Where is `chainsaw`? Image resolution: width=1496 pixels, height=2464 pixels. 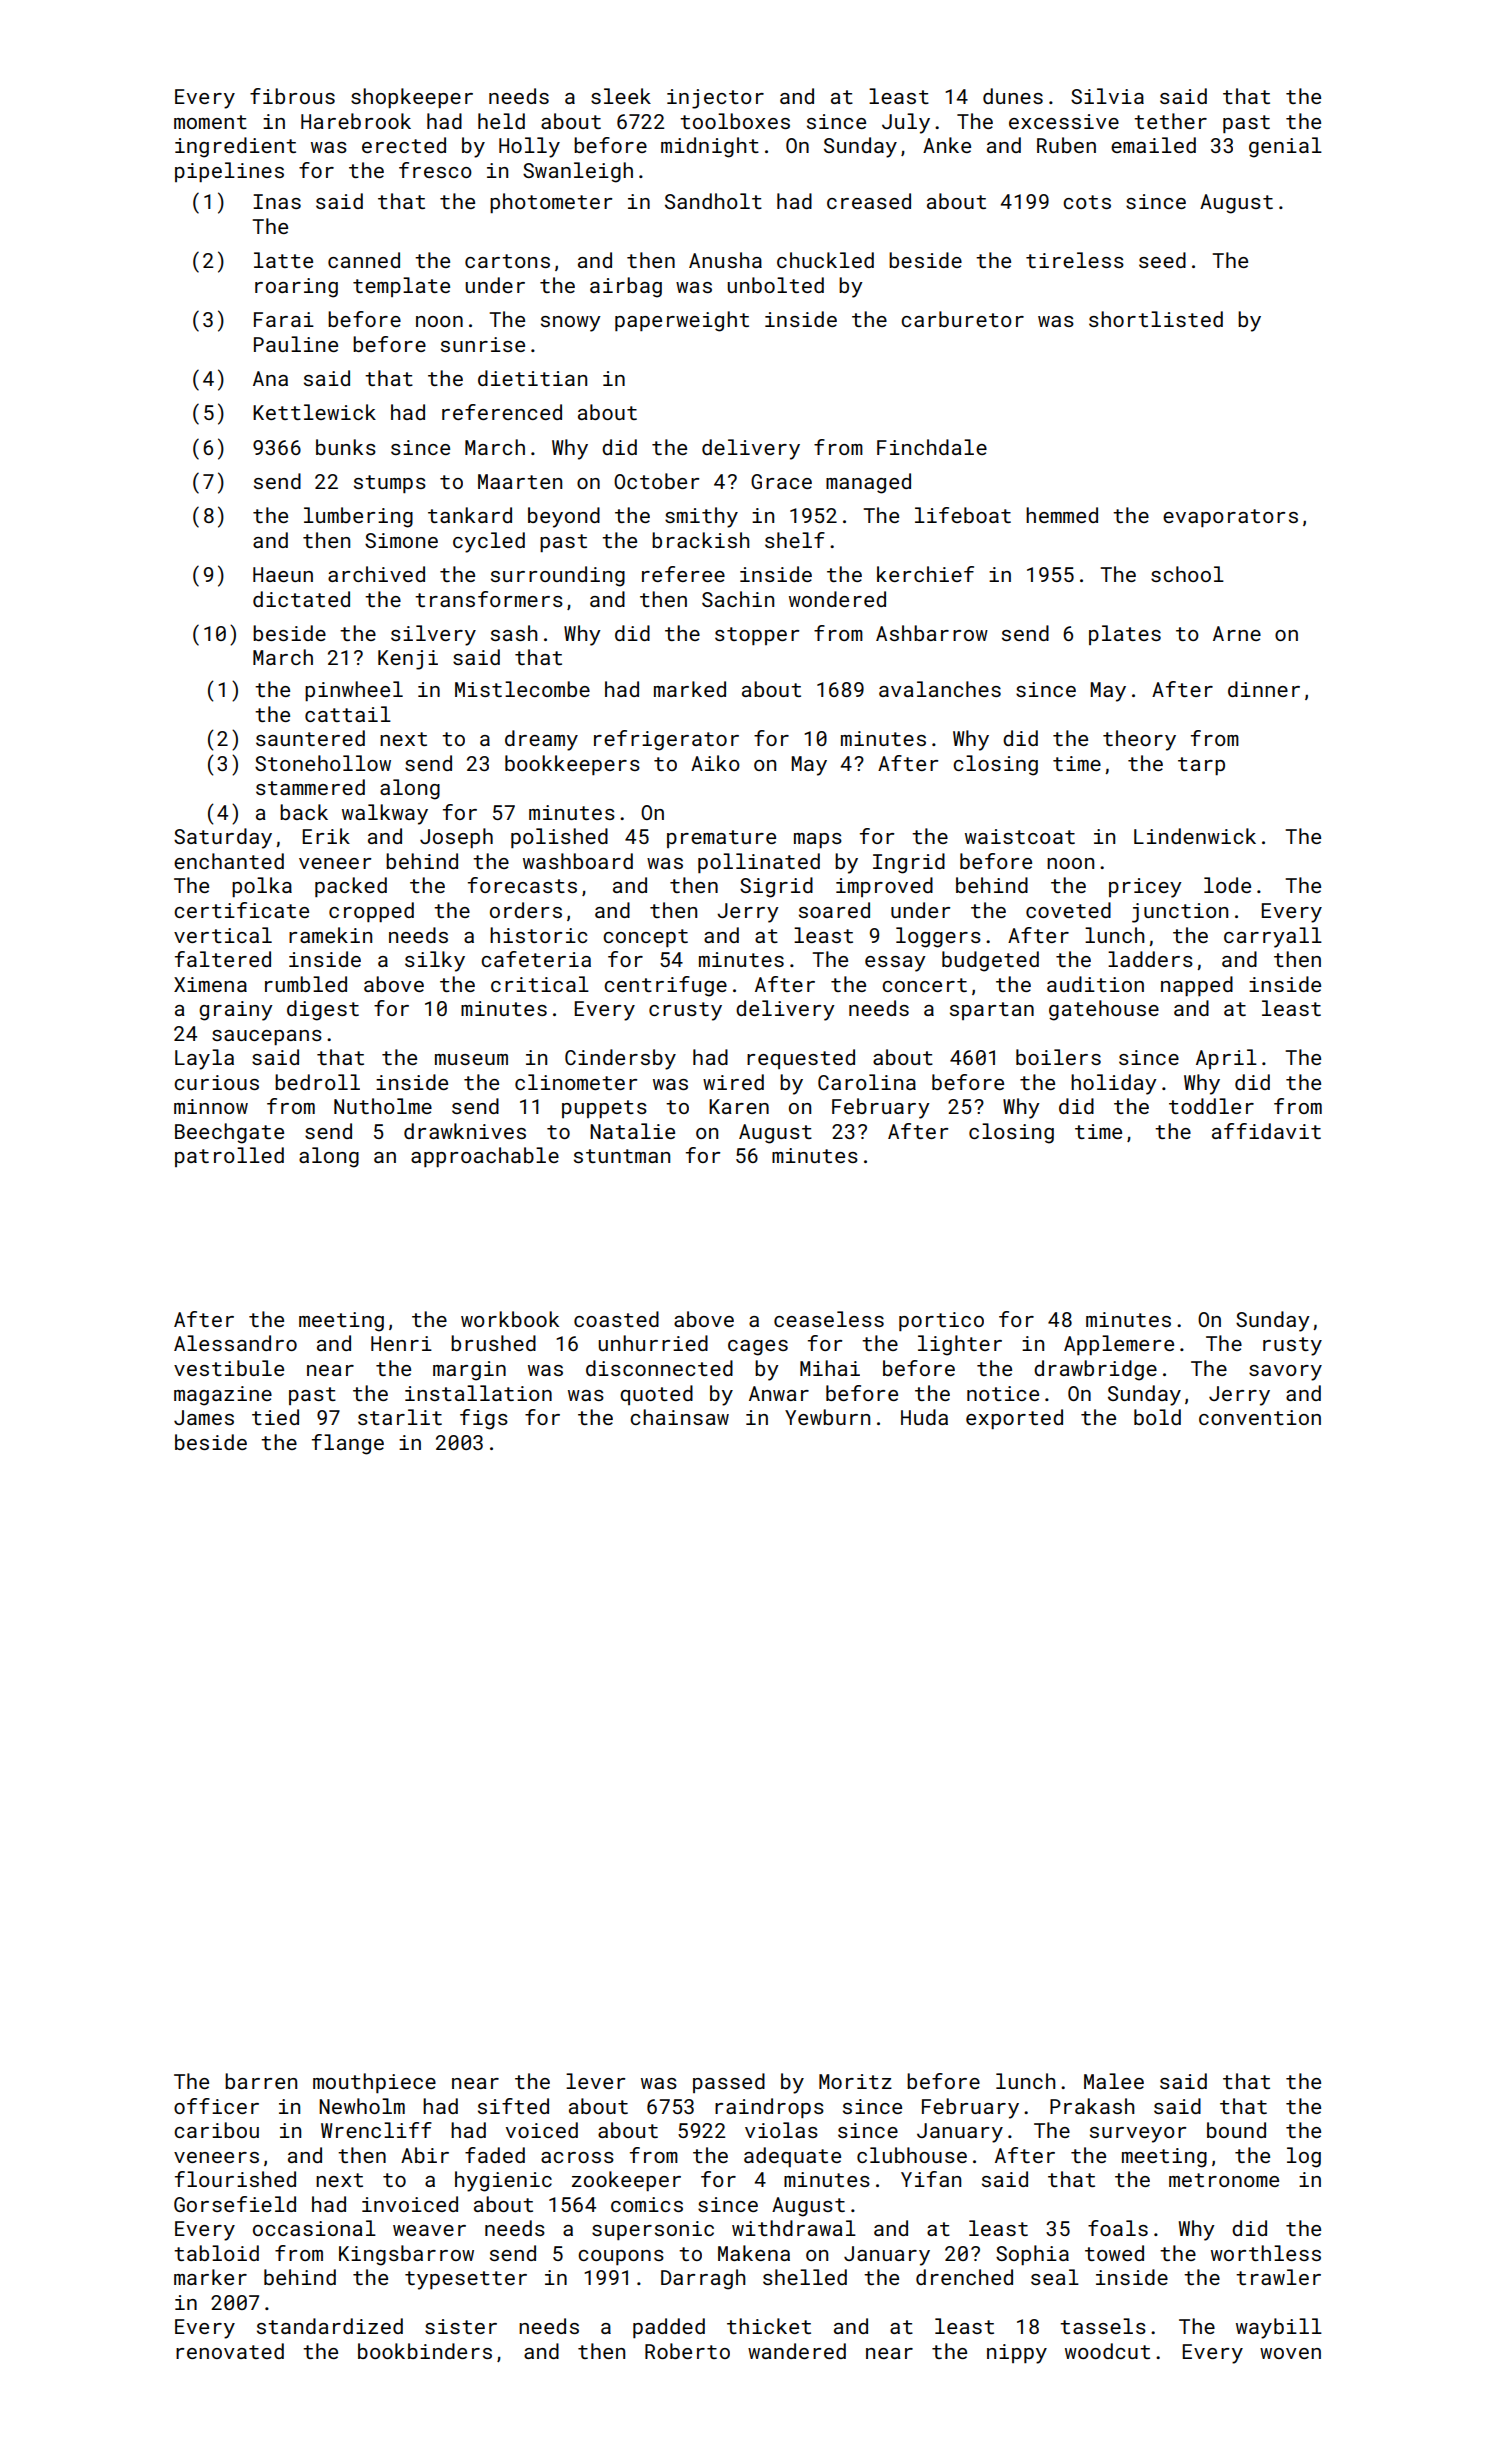 chainsaw is located at coordinates (679, 1417).
